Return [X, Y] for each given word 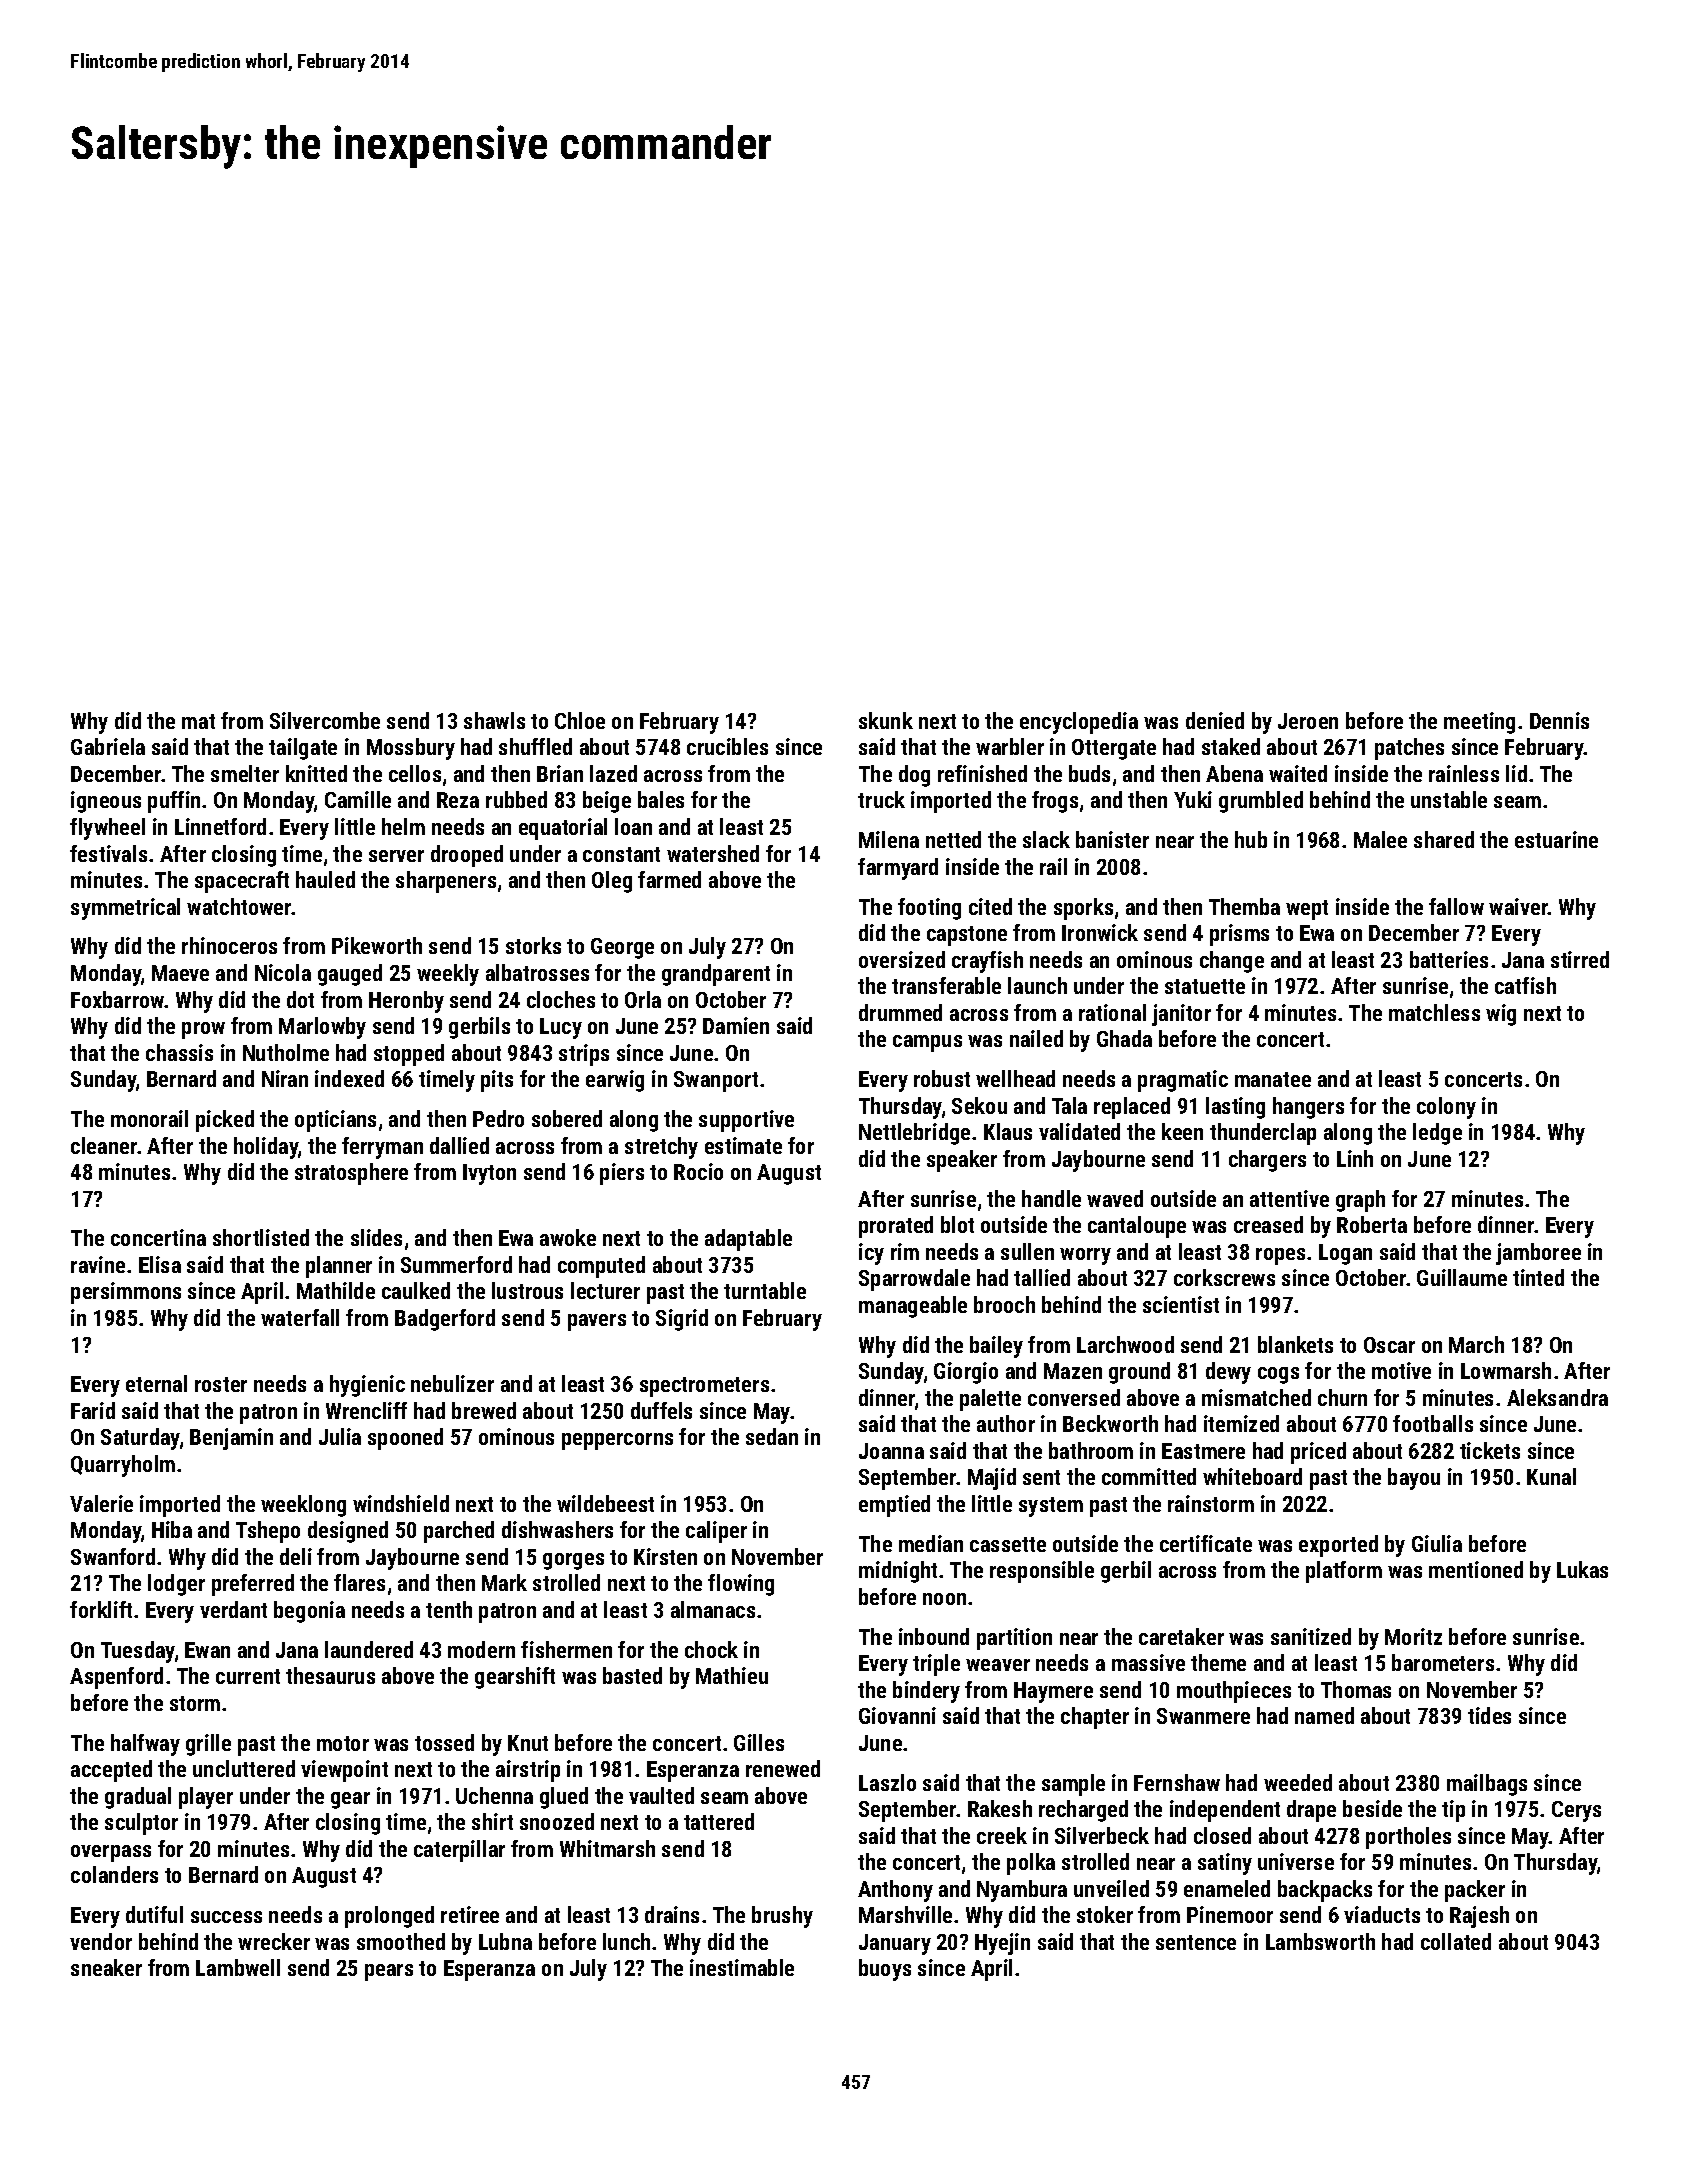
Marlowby [322, 1028]
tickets [1490, 1450]
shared [1444, 839]
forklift [101, 1609]
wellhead [1015, 1078]
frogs [1055, 802]
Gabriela [108, 746]
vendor [101, 1941]
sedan [772, 1436]
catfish [1525, 985]
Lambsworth [1320, 1941]
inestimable [742, 1967]
